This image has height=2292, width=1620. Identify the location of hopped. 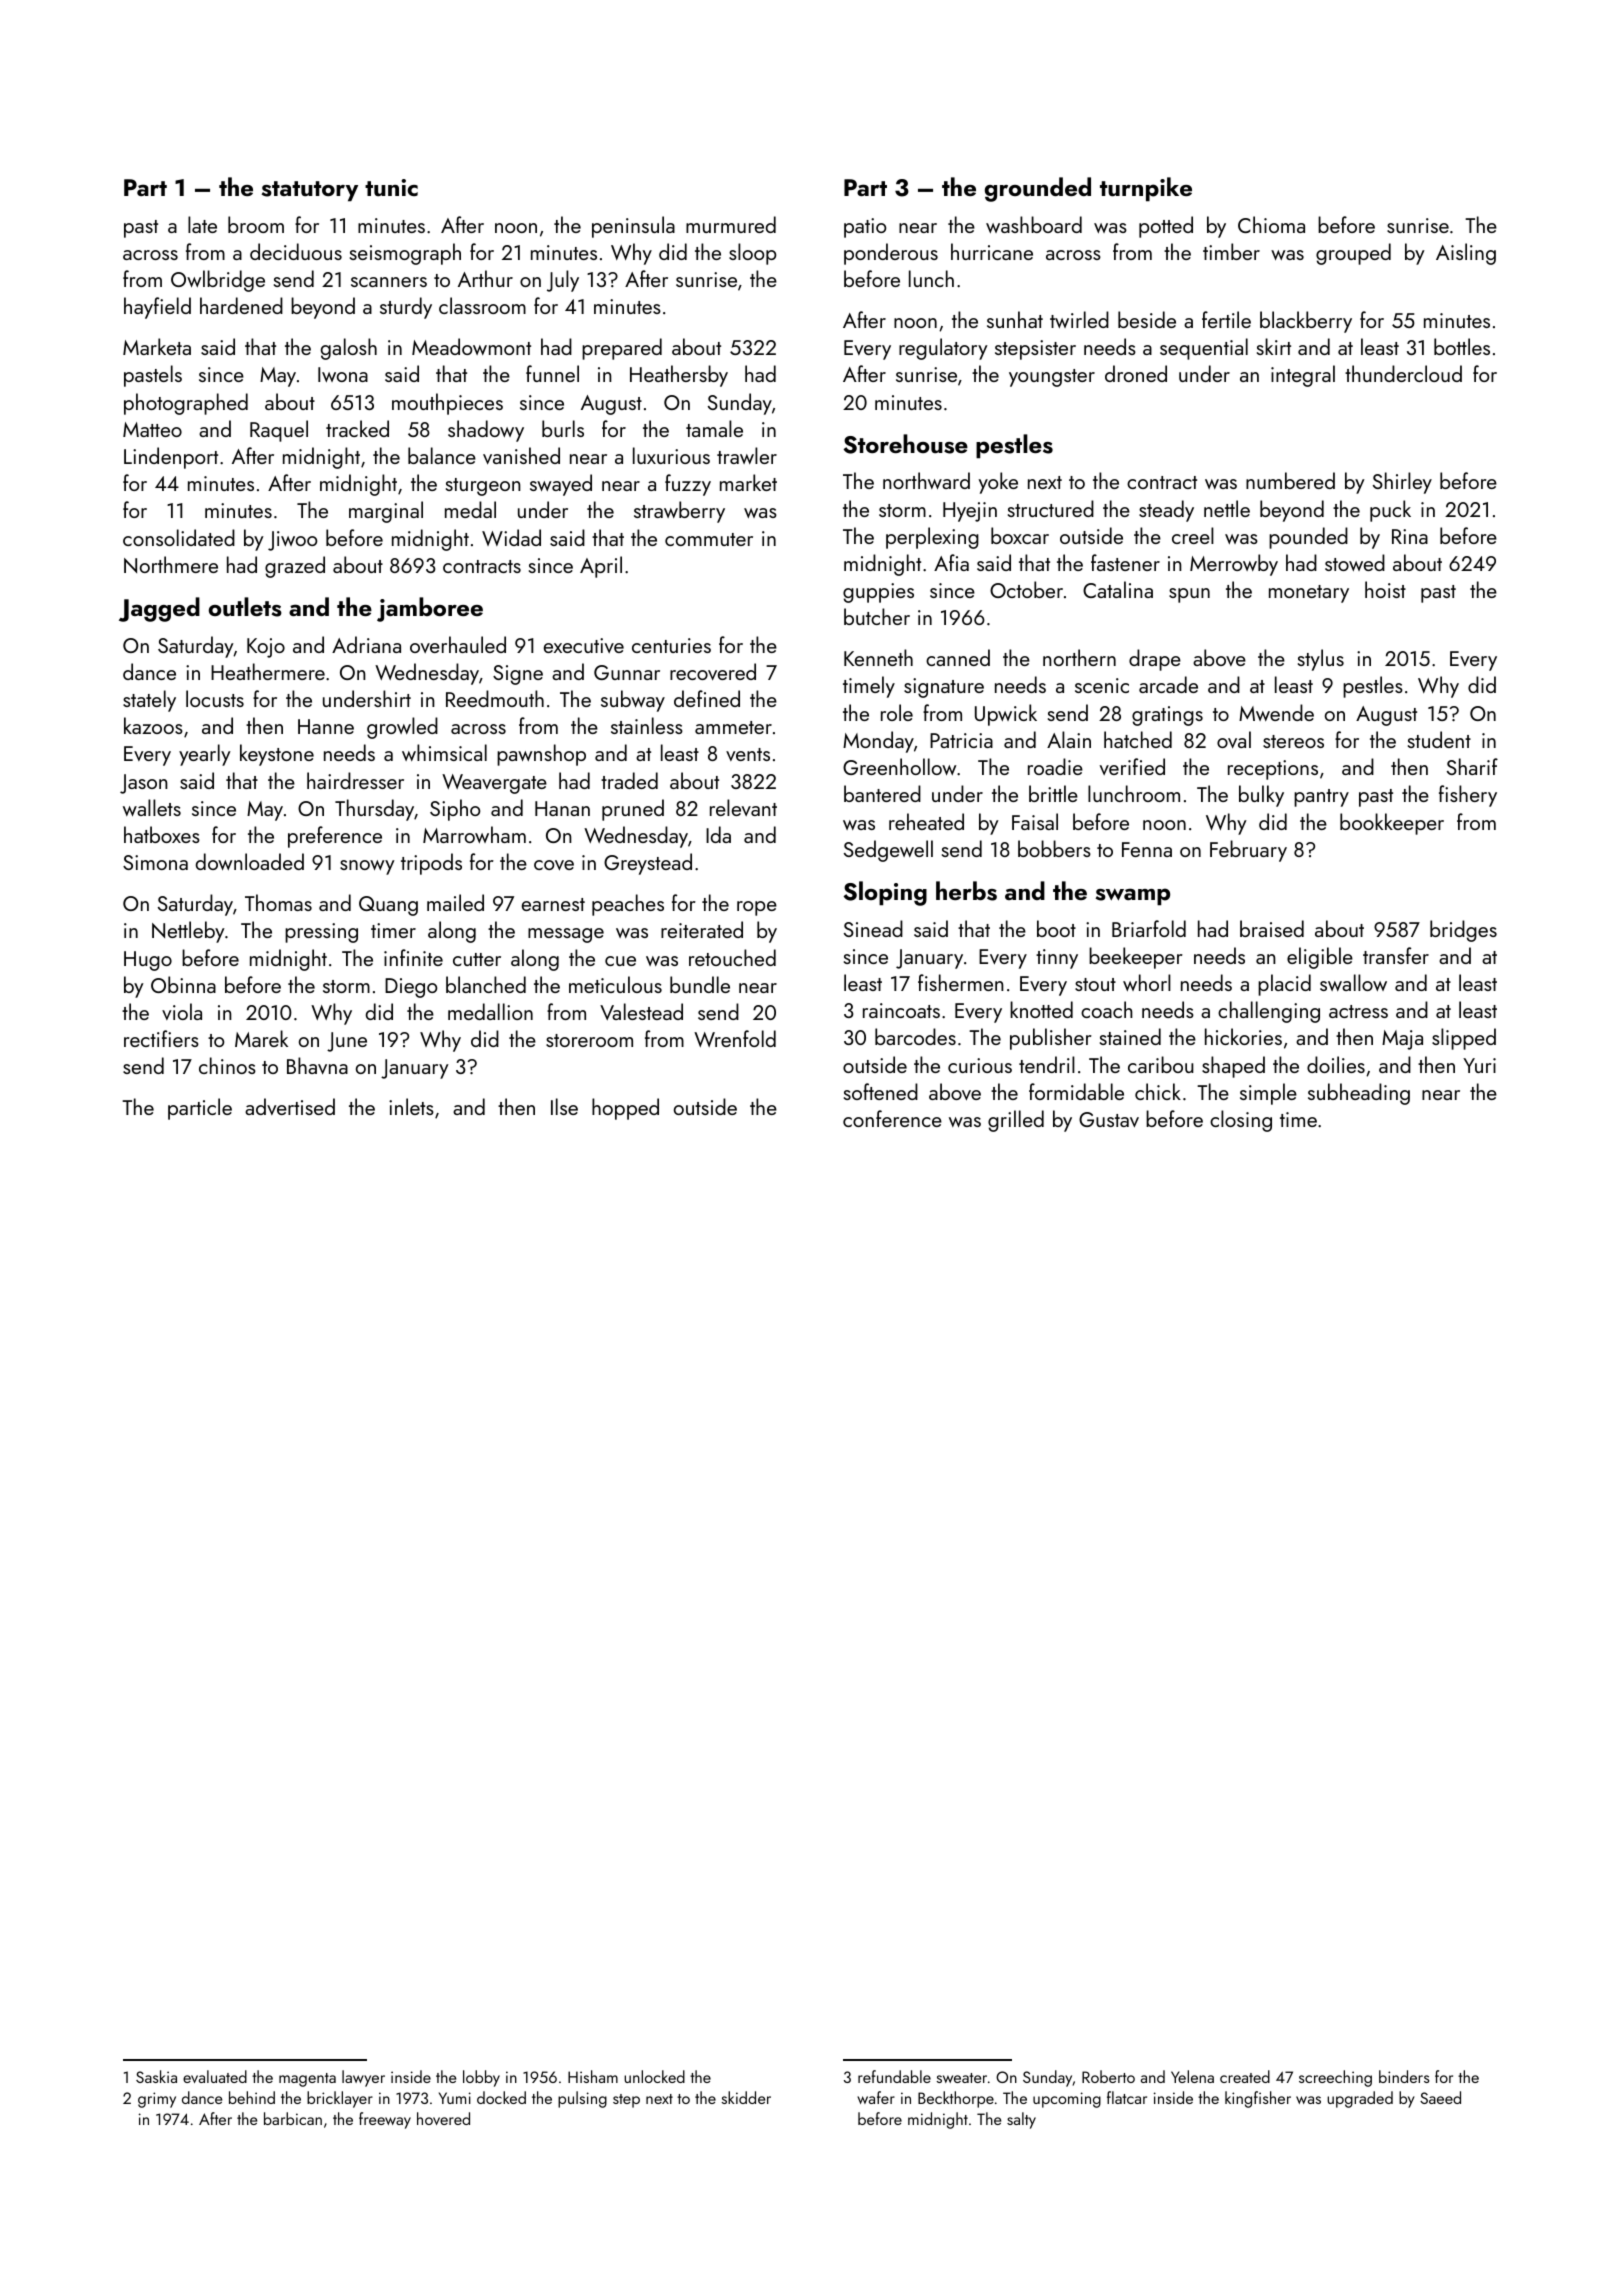
(625, 1109).
